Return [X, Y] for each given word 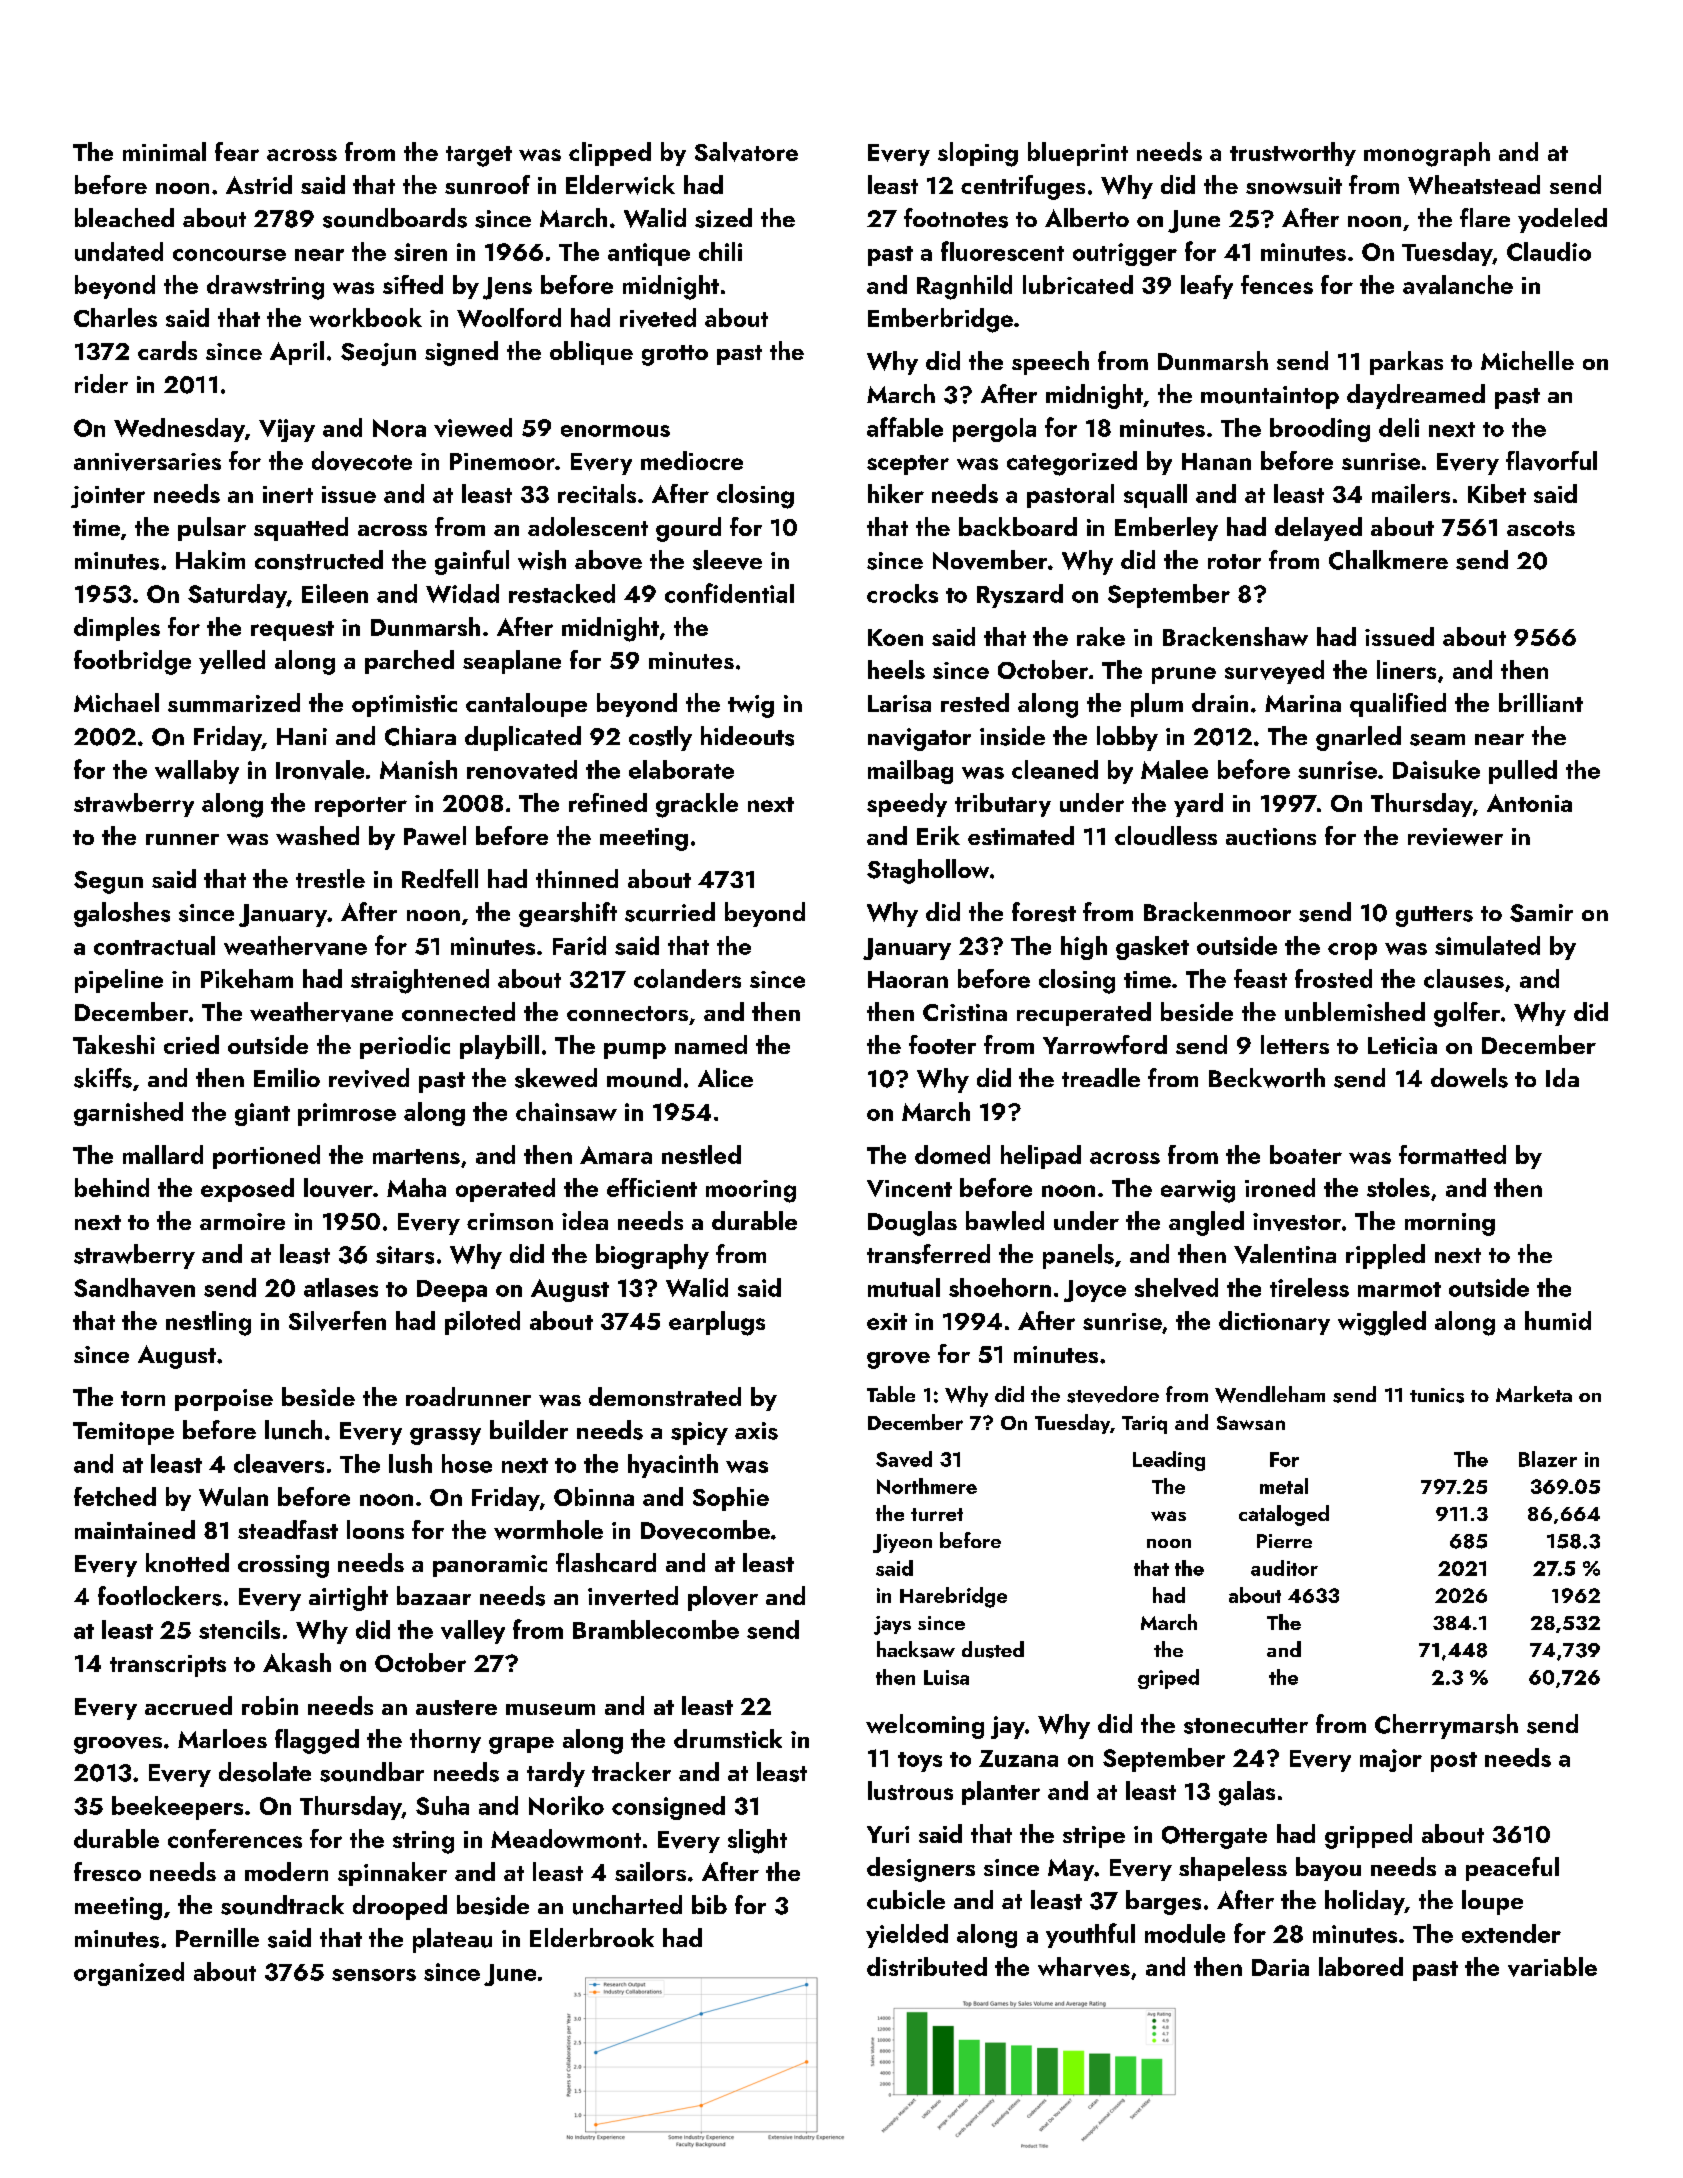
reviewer [1455, 837]
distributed [927, 1966]
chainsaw [566, 1111]
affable [905, 427]
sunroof [487, 184]
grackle [697, 805]
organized [129, 1974]
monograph [1427, 154]
